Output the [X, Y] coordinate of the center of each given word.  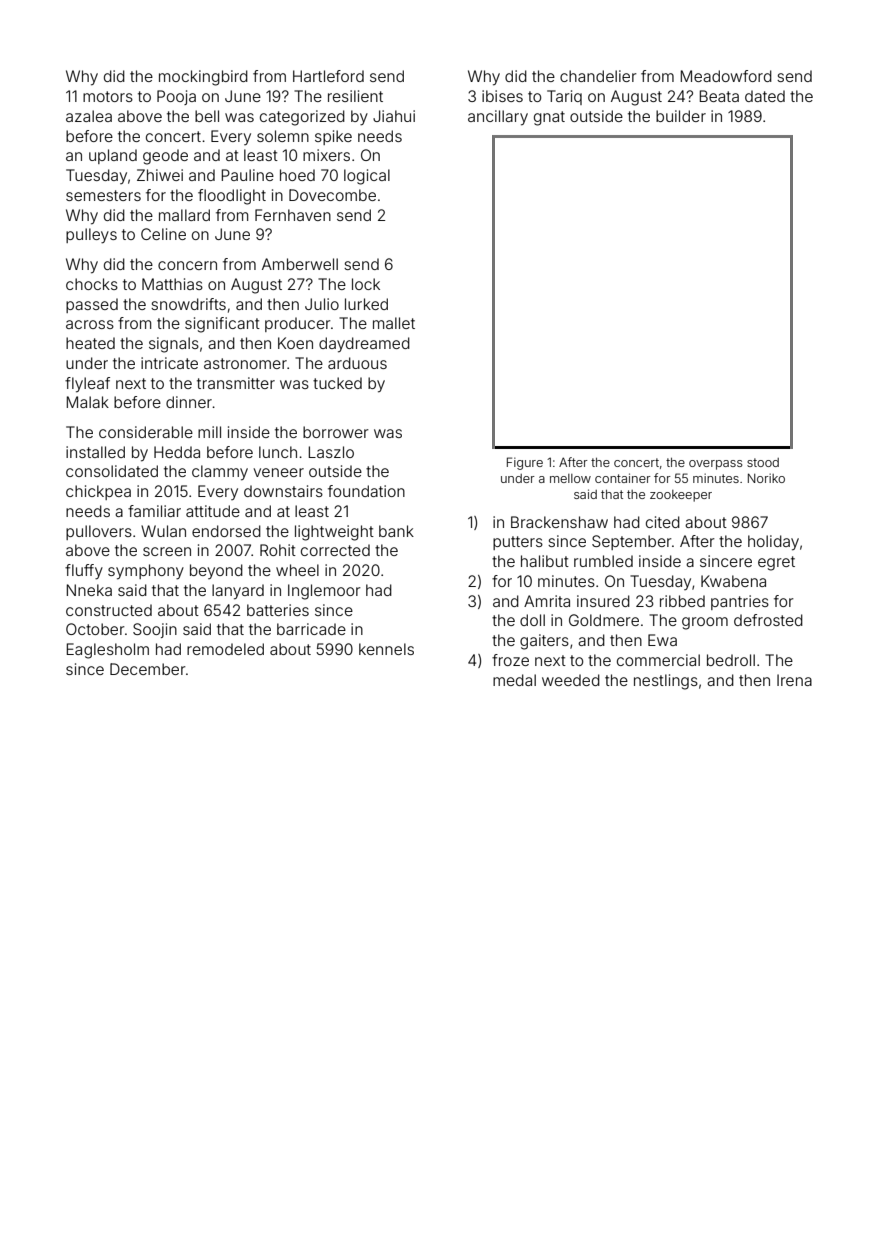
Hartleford [328, 76]
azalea [89, 116]
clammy [220, 473]
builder [681, 116]
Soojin [155, 630]
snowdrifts [188, 304]
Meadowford [726, 76]
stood [763, 462]
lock [366, 284]
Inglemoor [324, 592]
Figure [525, 463]
